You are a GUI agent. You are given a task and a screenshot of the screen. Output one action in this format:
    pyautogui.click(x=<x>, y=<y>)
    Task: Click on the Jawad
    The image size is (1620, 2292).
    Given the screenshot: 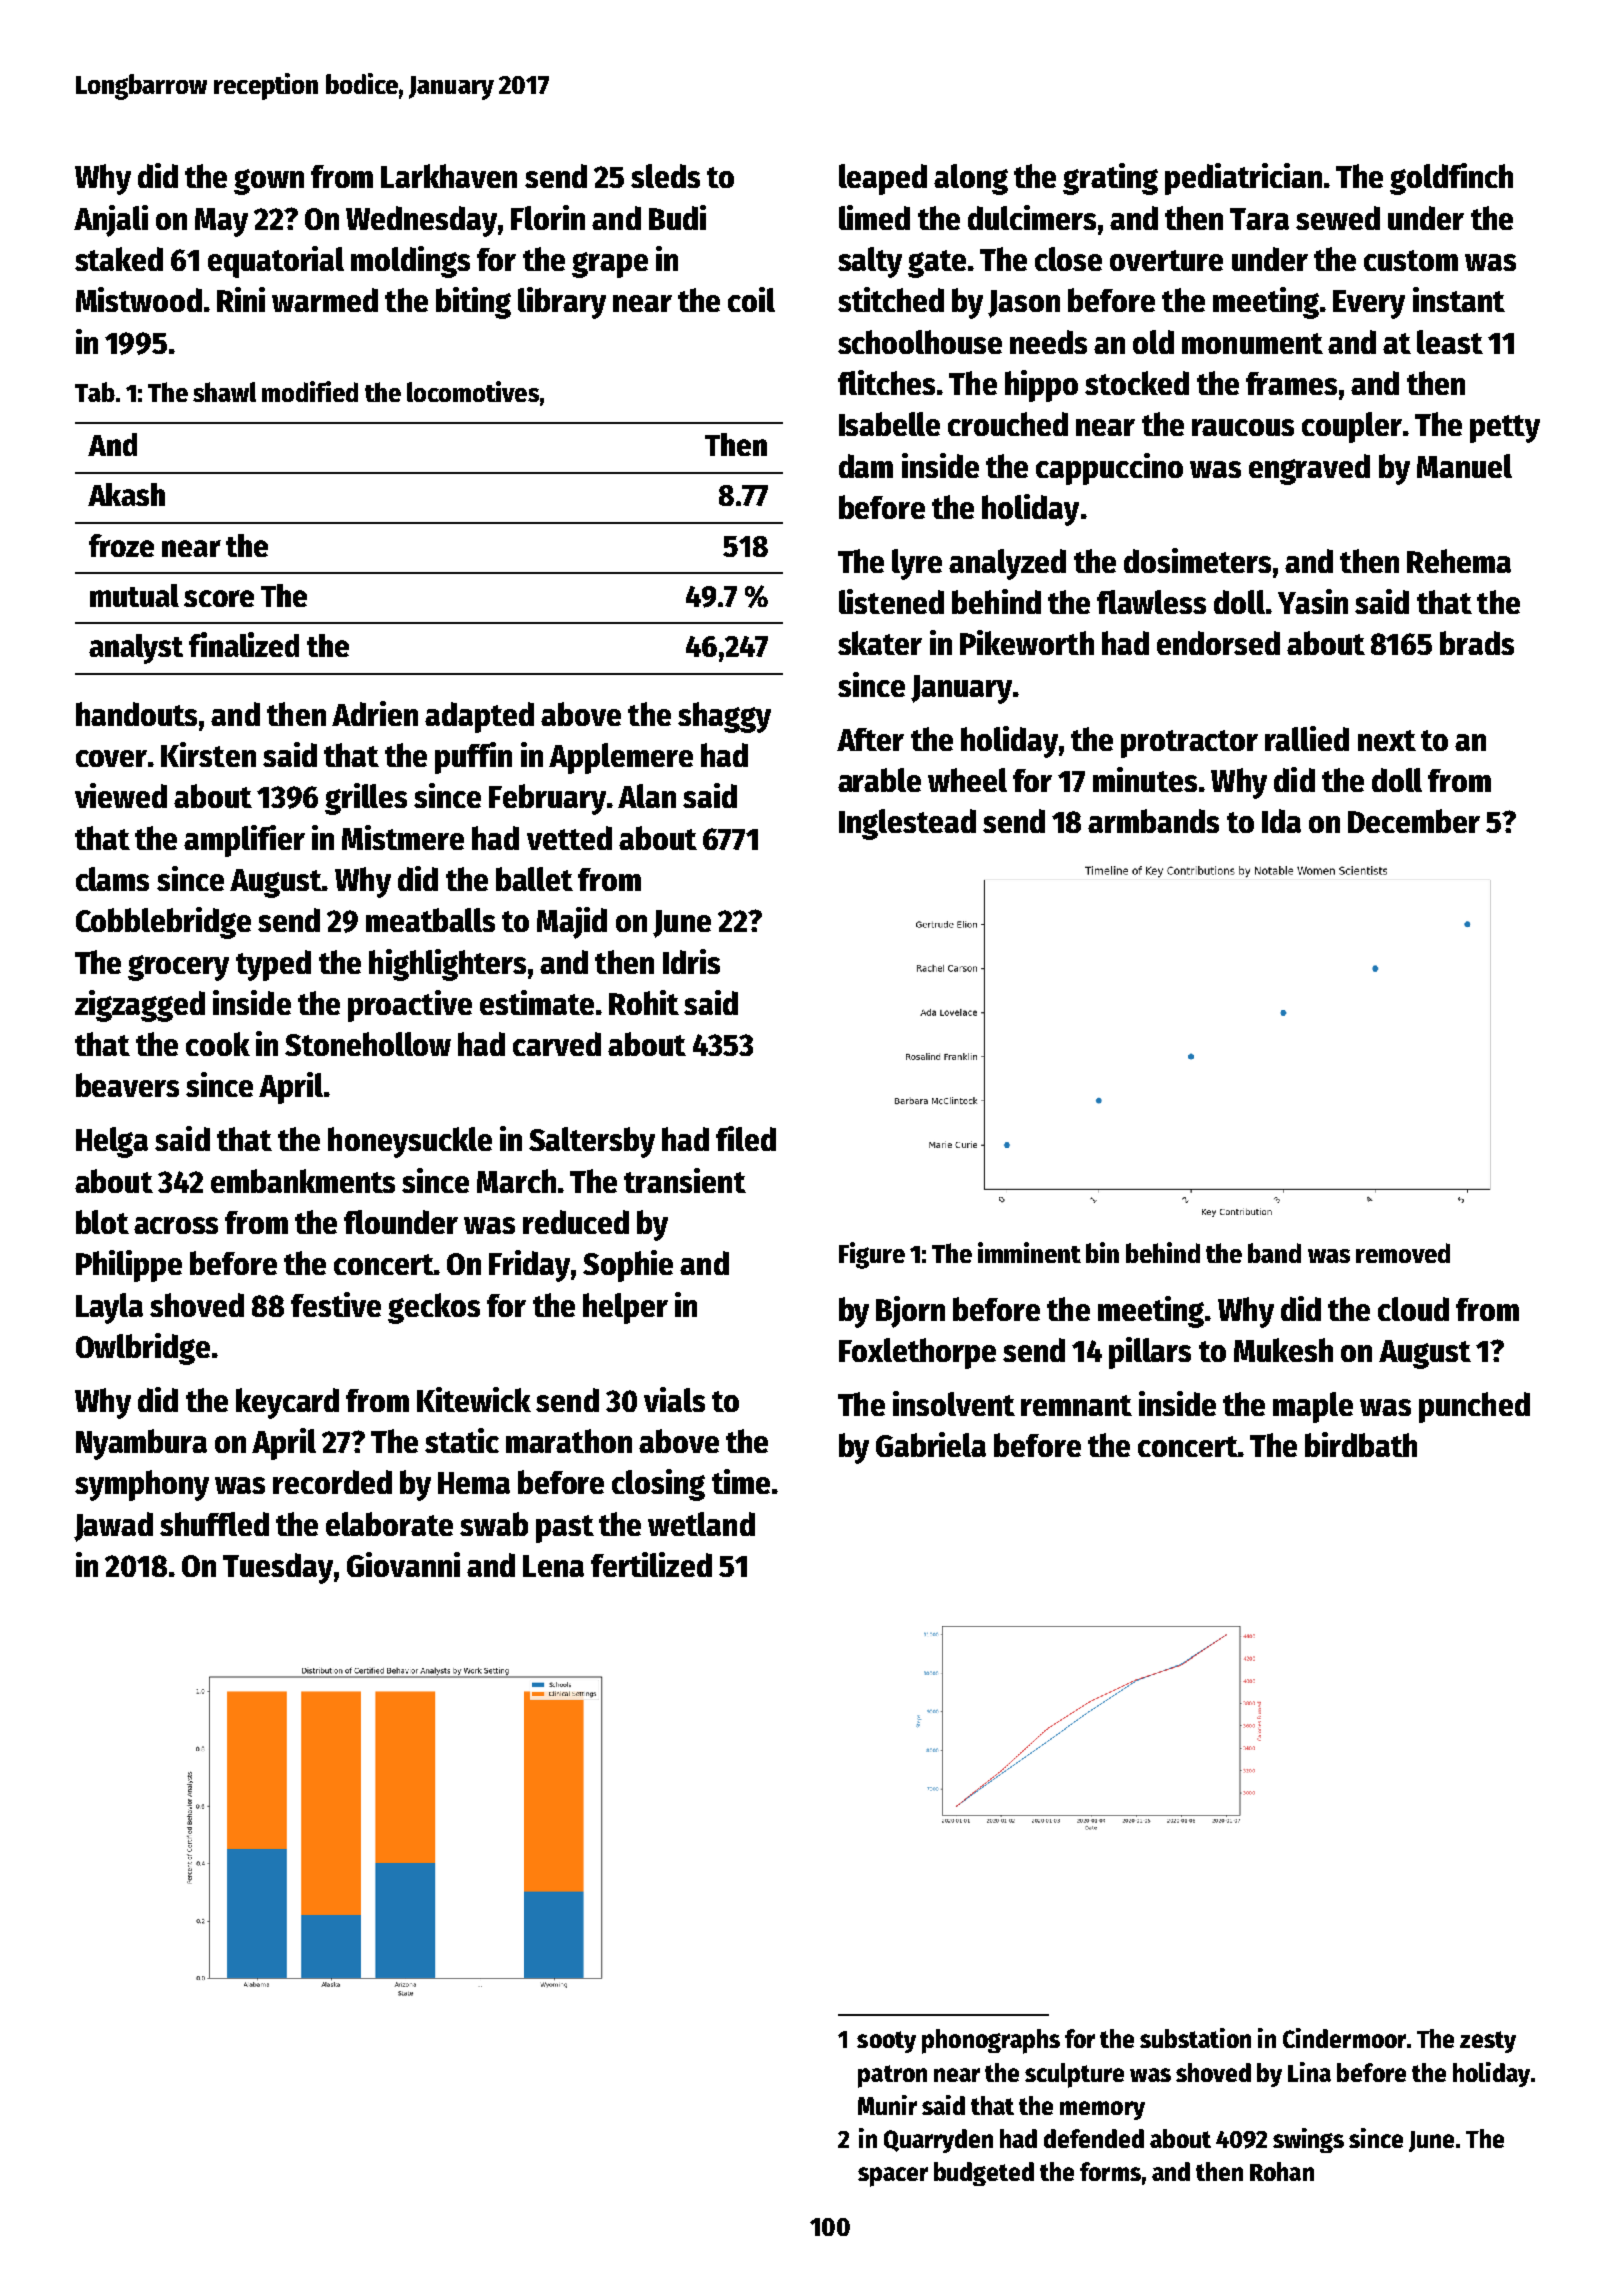 What is the action you would take?
    pyautogui.click(x=113, y=1527)
